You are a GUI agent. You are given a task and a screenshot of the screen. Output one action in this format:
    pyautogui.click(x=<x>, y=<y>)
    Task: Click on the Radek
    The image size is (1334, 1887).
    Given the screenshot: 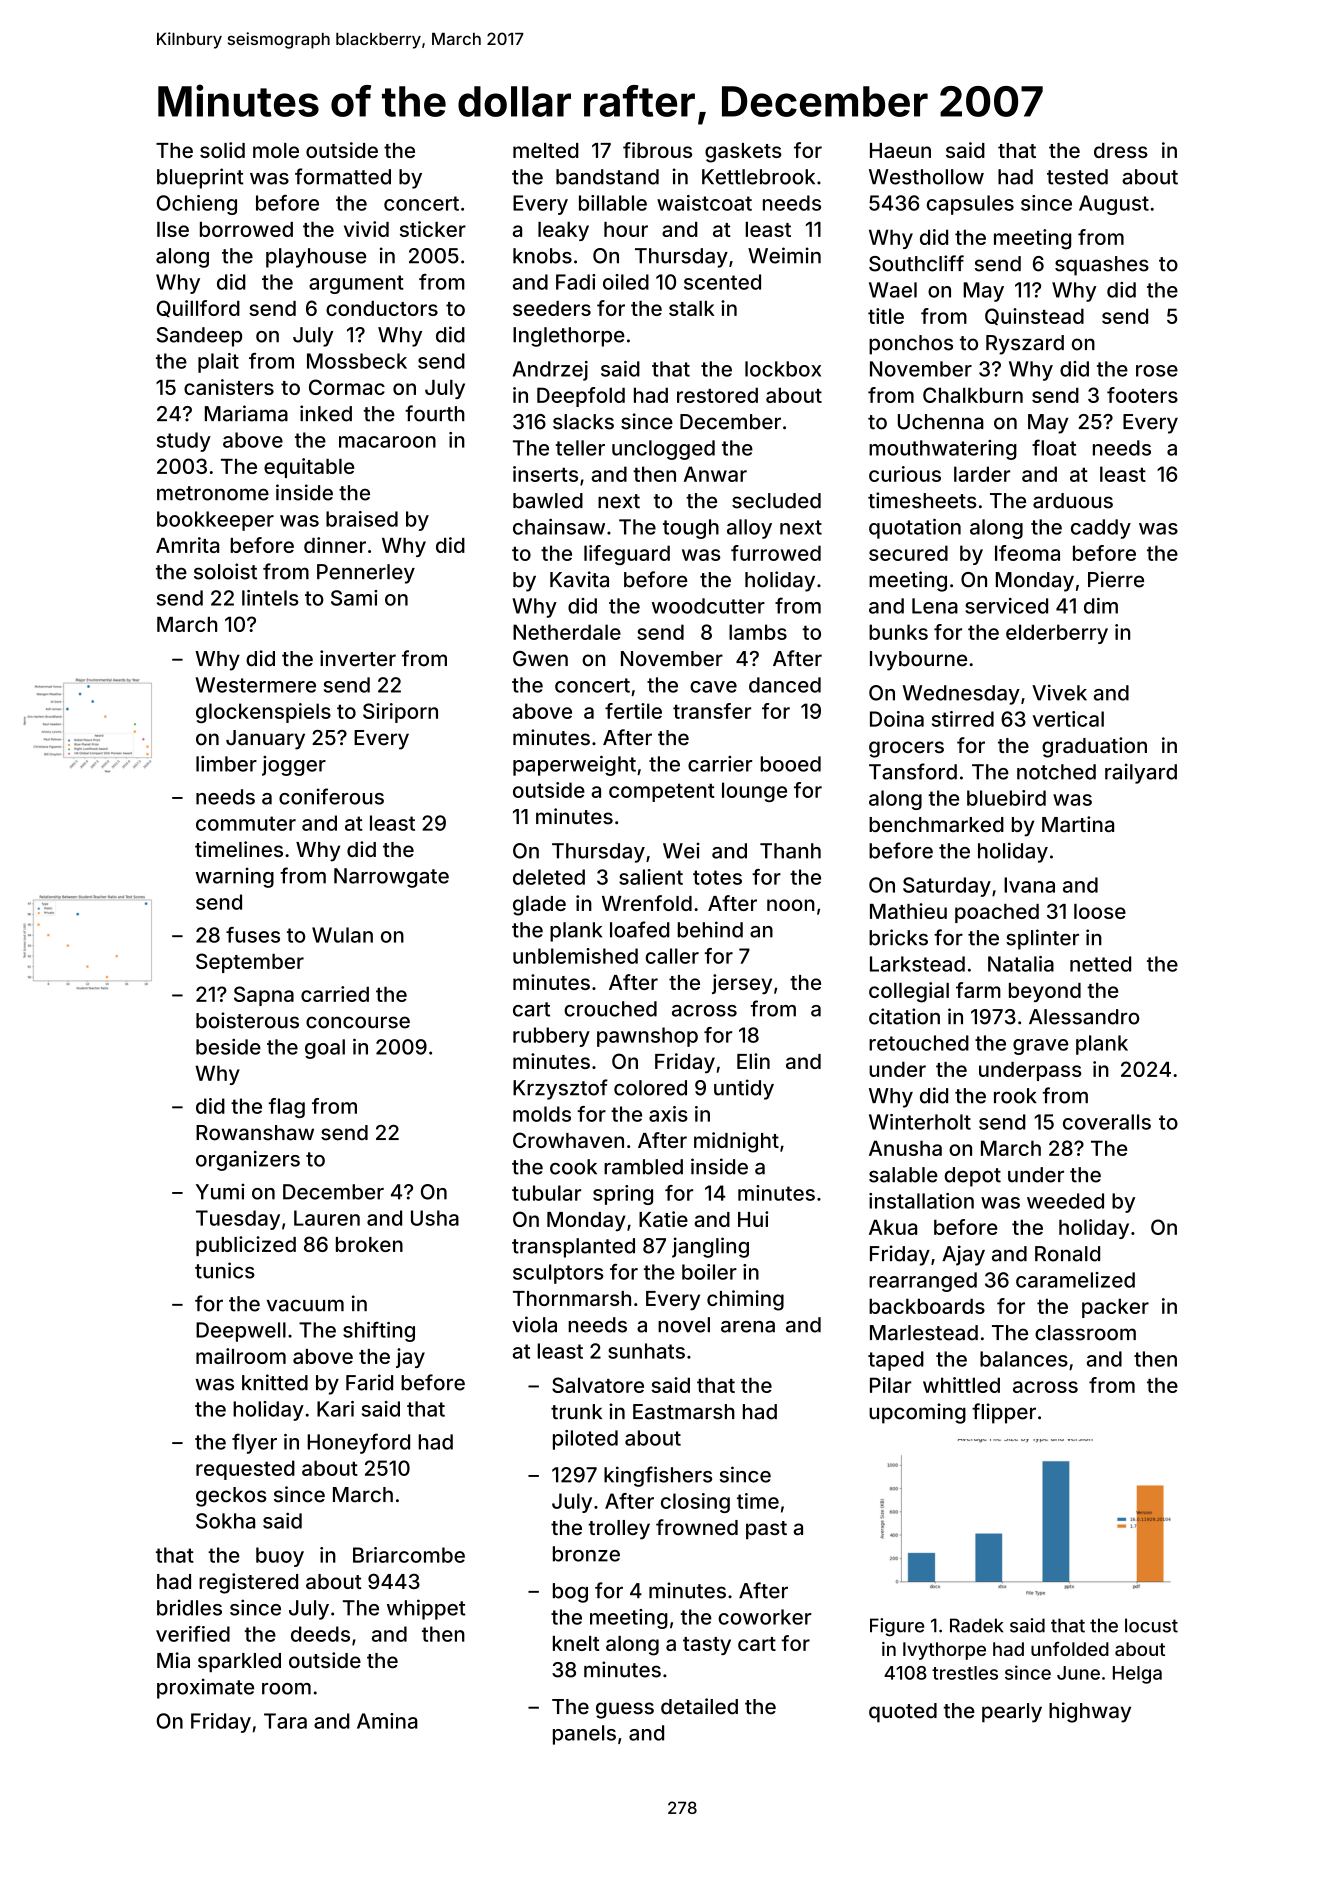 What is the action you would take?
    pyautogui.click(x=977, y=1625)
